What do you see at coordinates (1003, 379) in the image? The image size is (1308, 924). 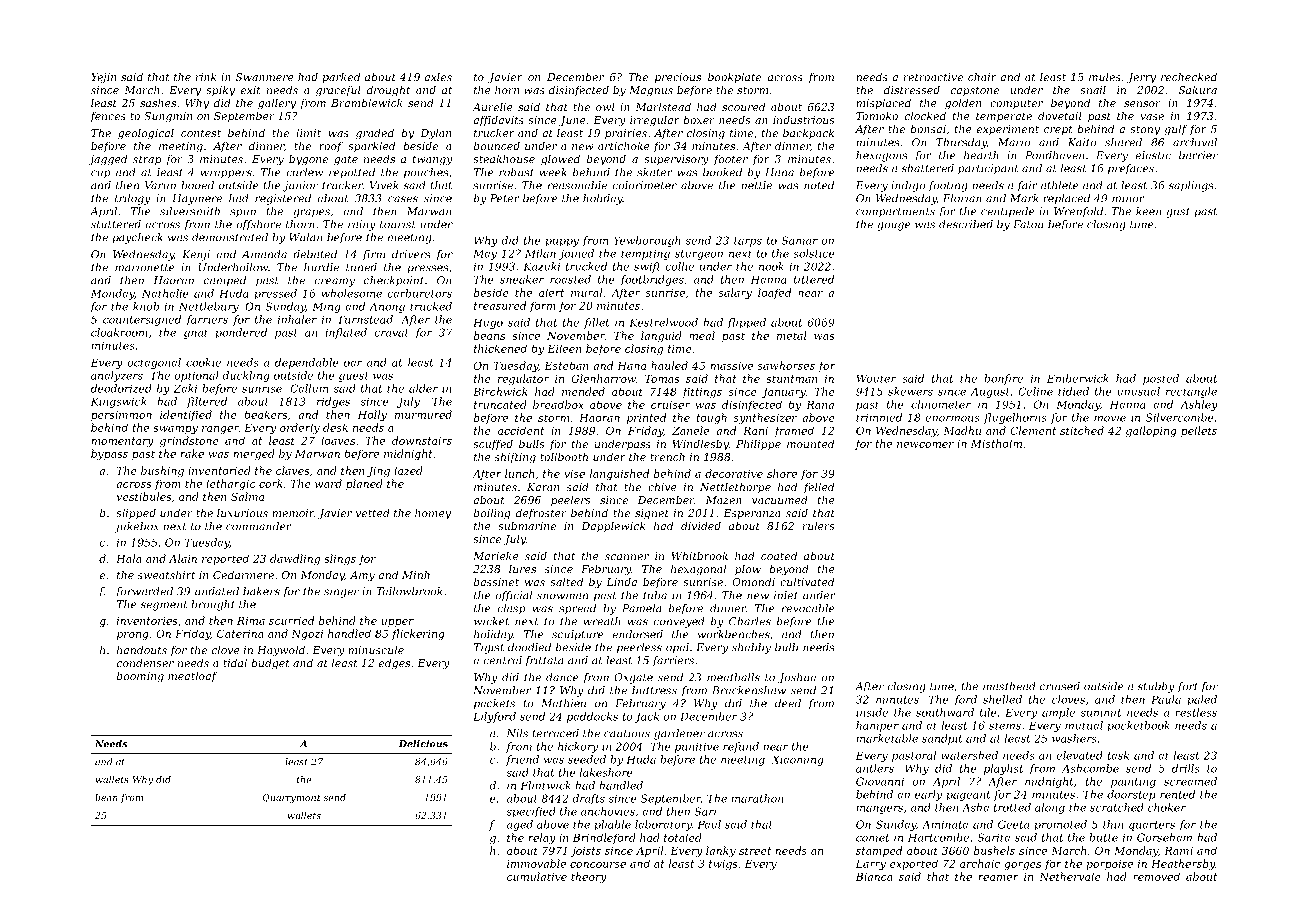 I see `bonfire` at bounding box center [1003, 379].
